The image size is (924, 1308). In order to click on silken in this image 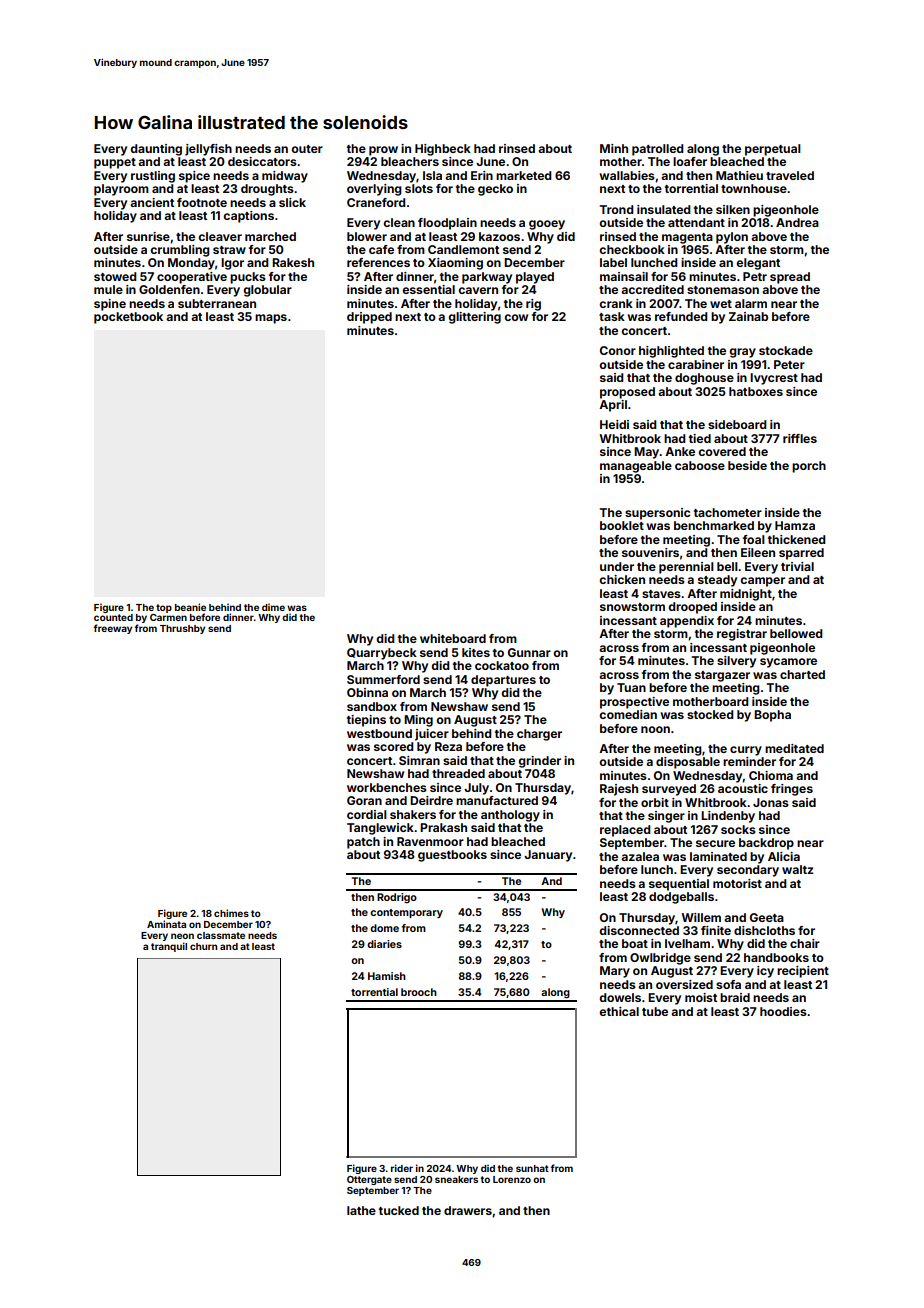, I will do `click(733, 209)`.
